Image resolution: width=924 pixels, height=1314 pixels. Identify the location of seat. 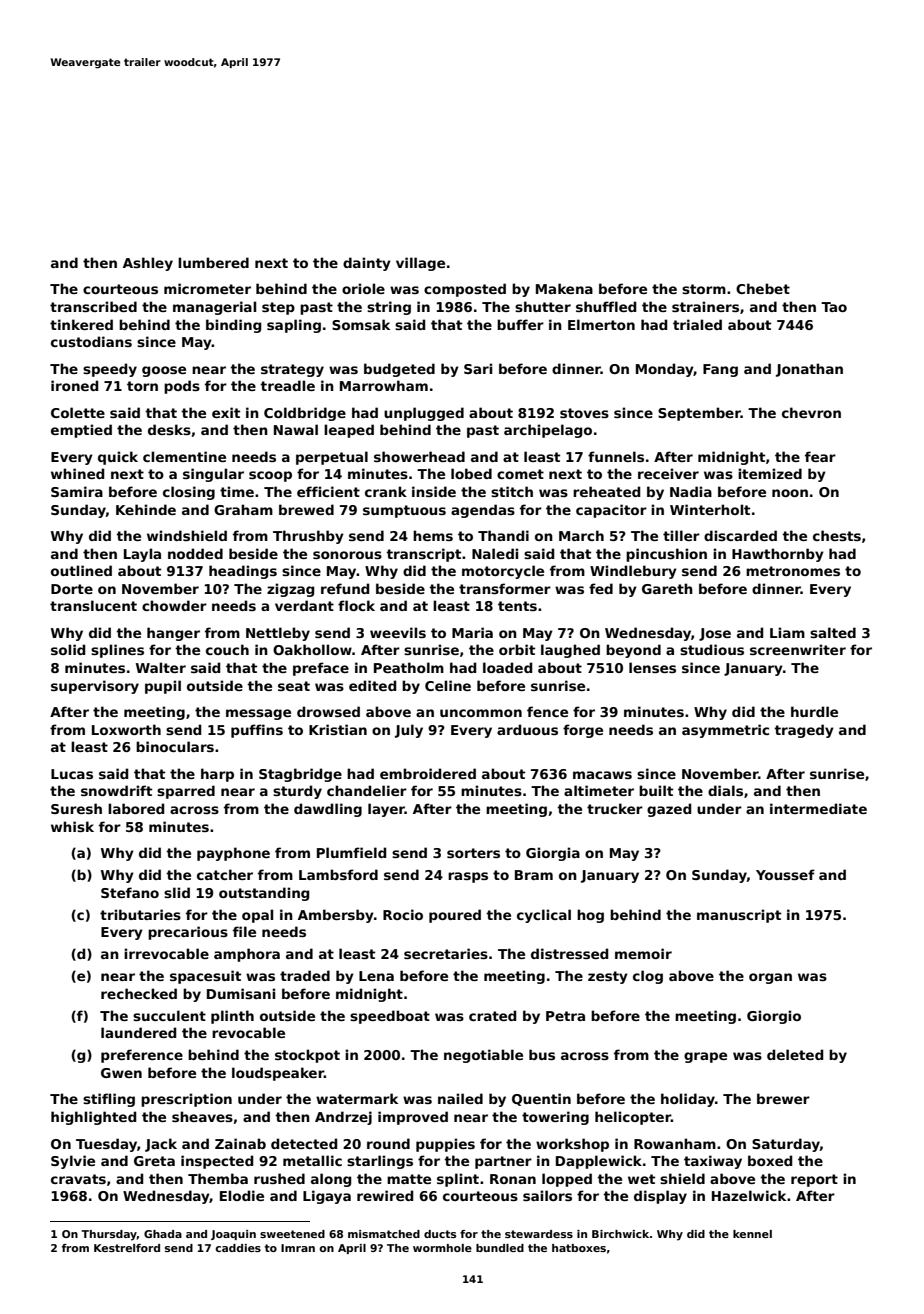
(294, 686).
